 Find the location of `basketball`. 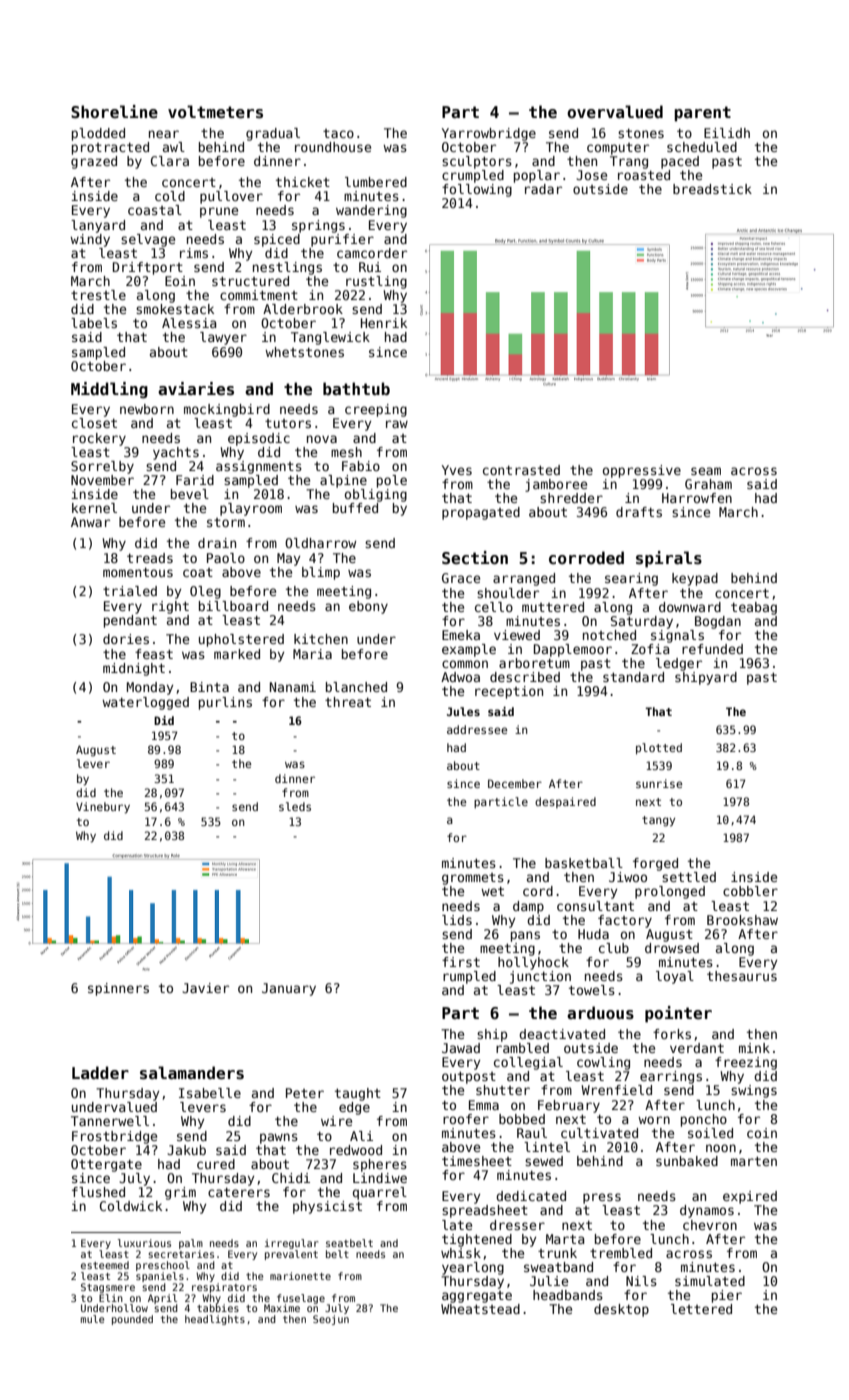

basketball is located at coordinates (584, 863).
